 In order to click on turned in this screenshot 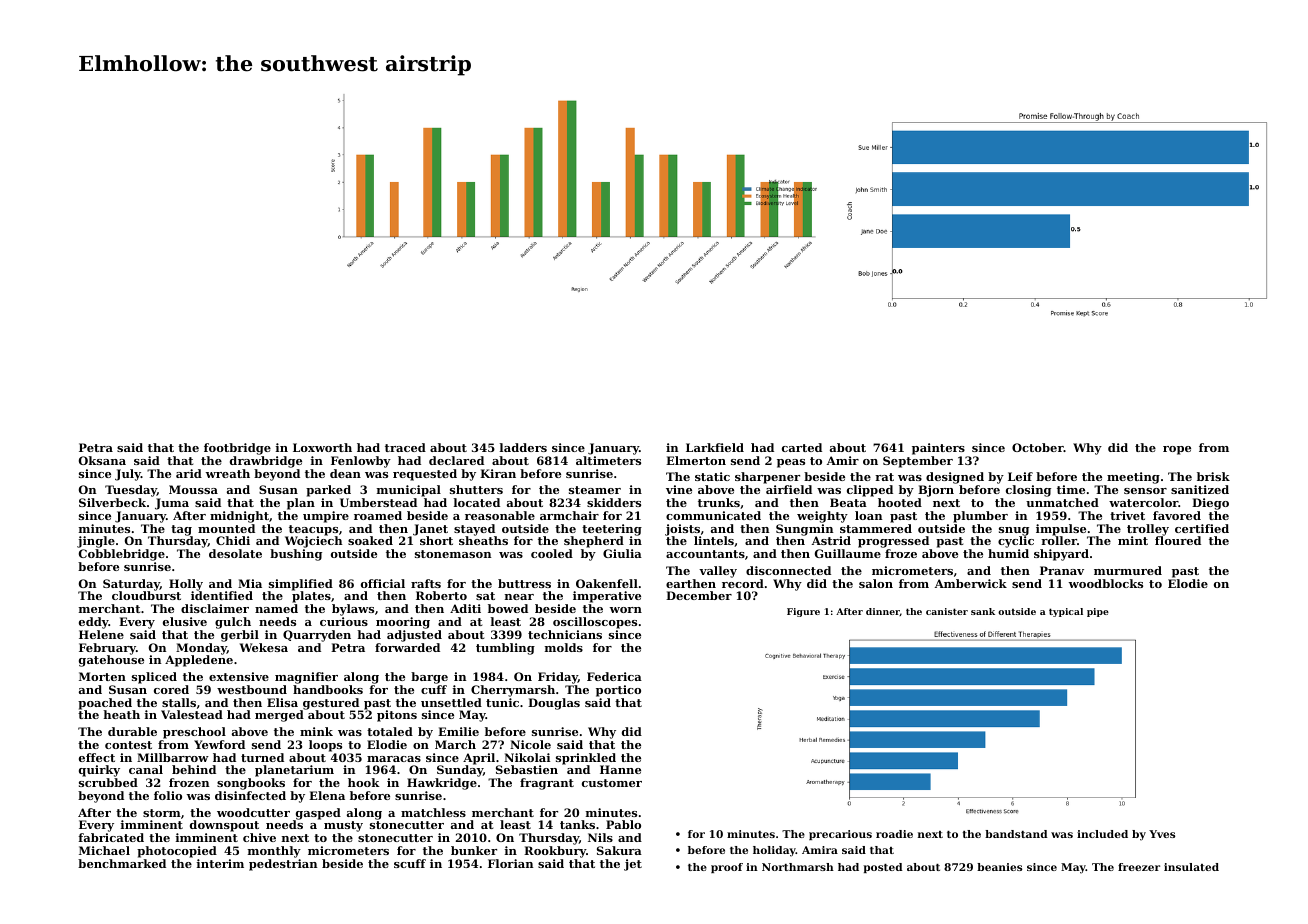, I will do `click(262, 757)`.
